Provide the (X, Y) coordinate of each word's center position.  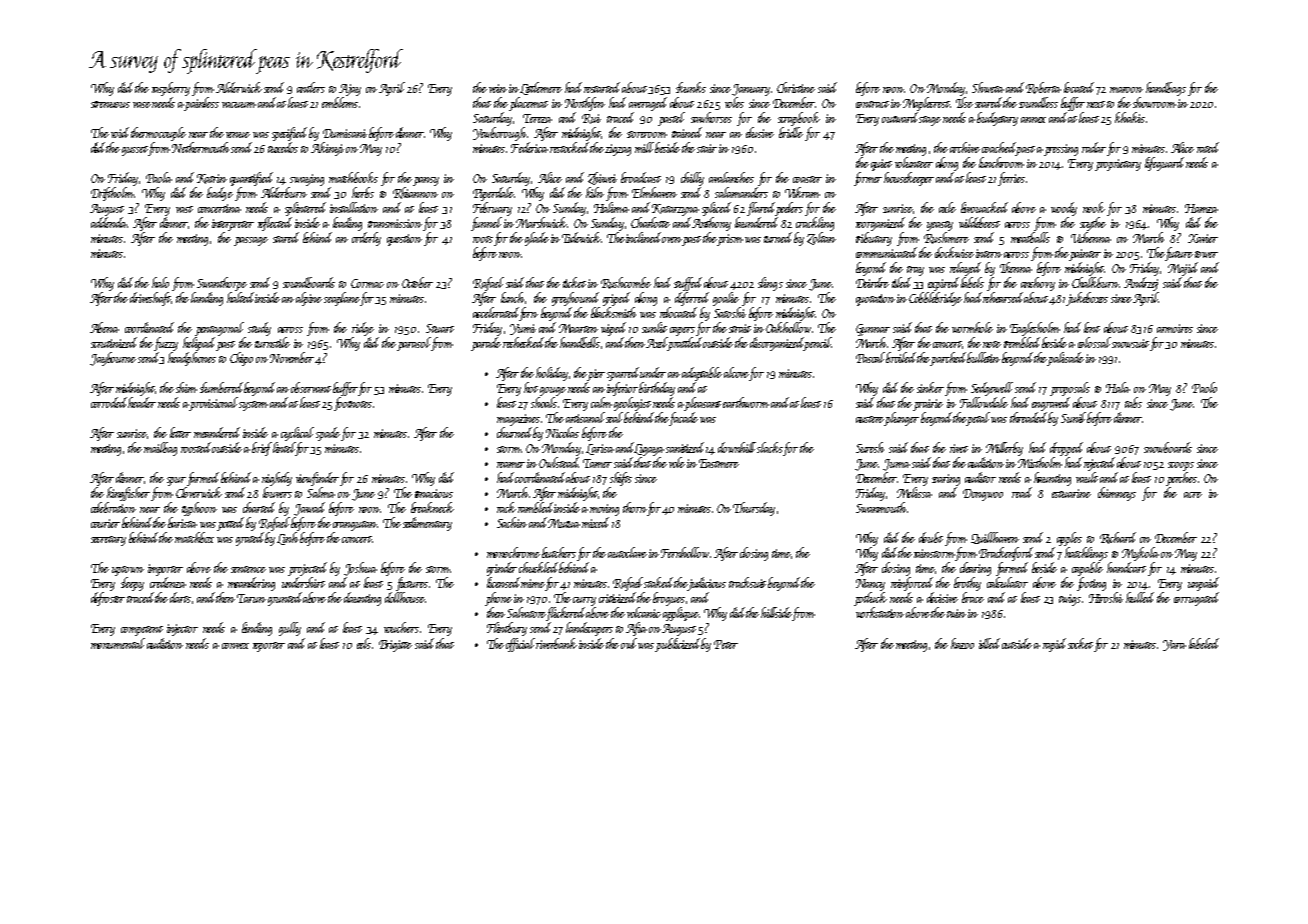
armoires (1175, 328)
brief (263, 449)
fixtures (412, 584)
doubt (931, 537)
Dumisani (345, 133)
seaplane (342, 299)
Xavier (1203, 238)
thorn (635, 507)
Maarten (578, 328)
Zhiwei (602, 178)
